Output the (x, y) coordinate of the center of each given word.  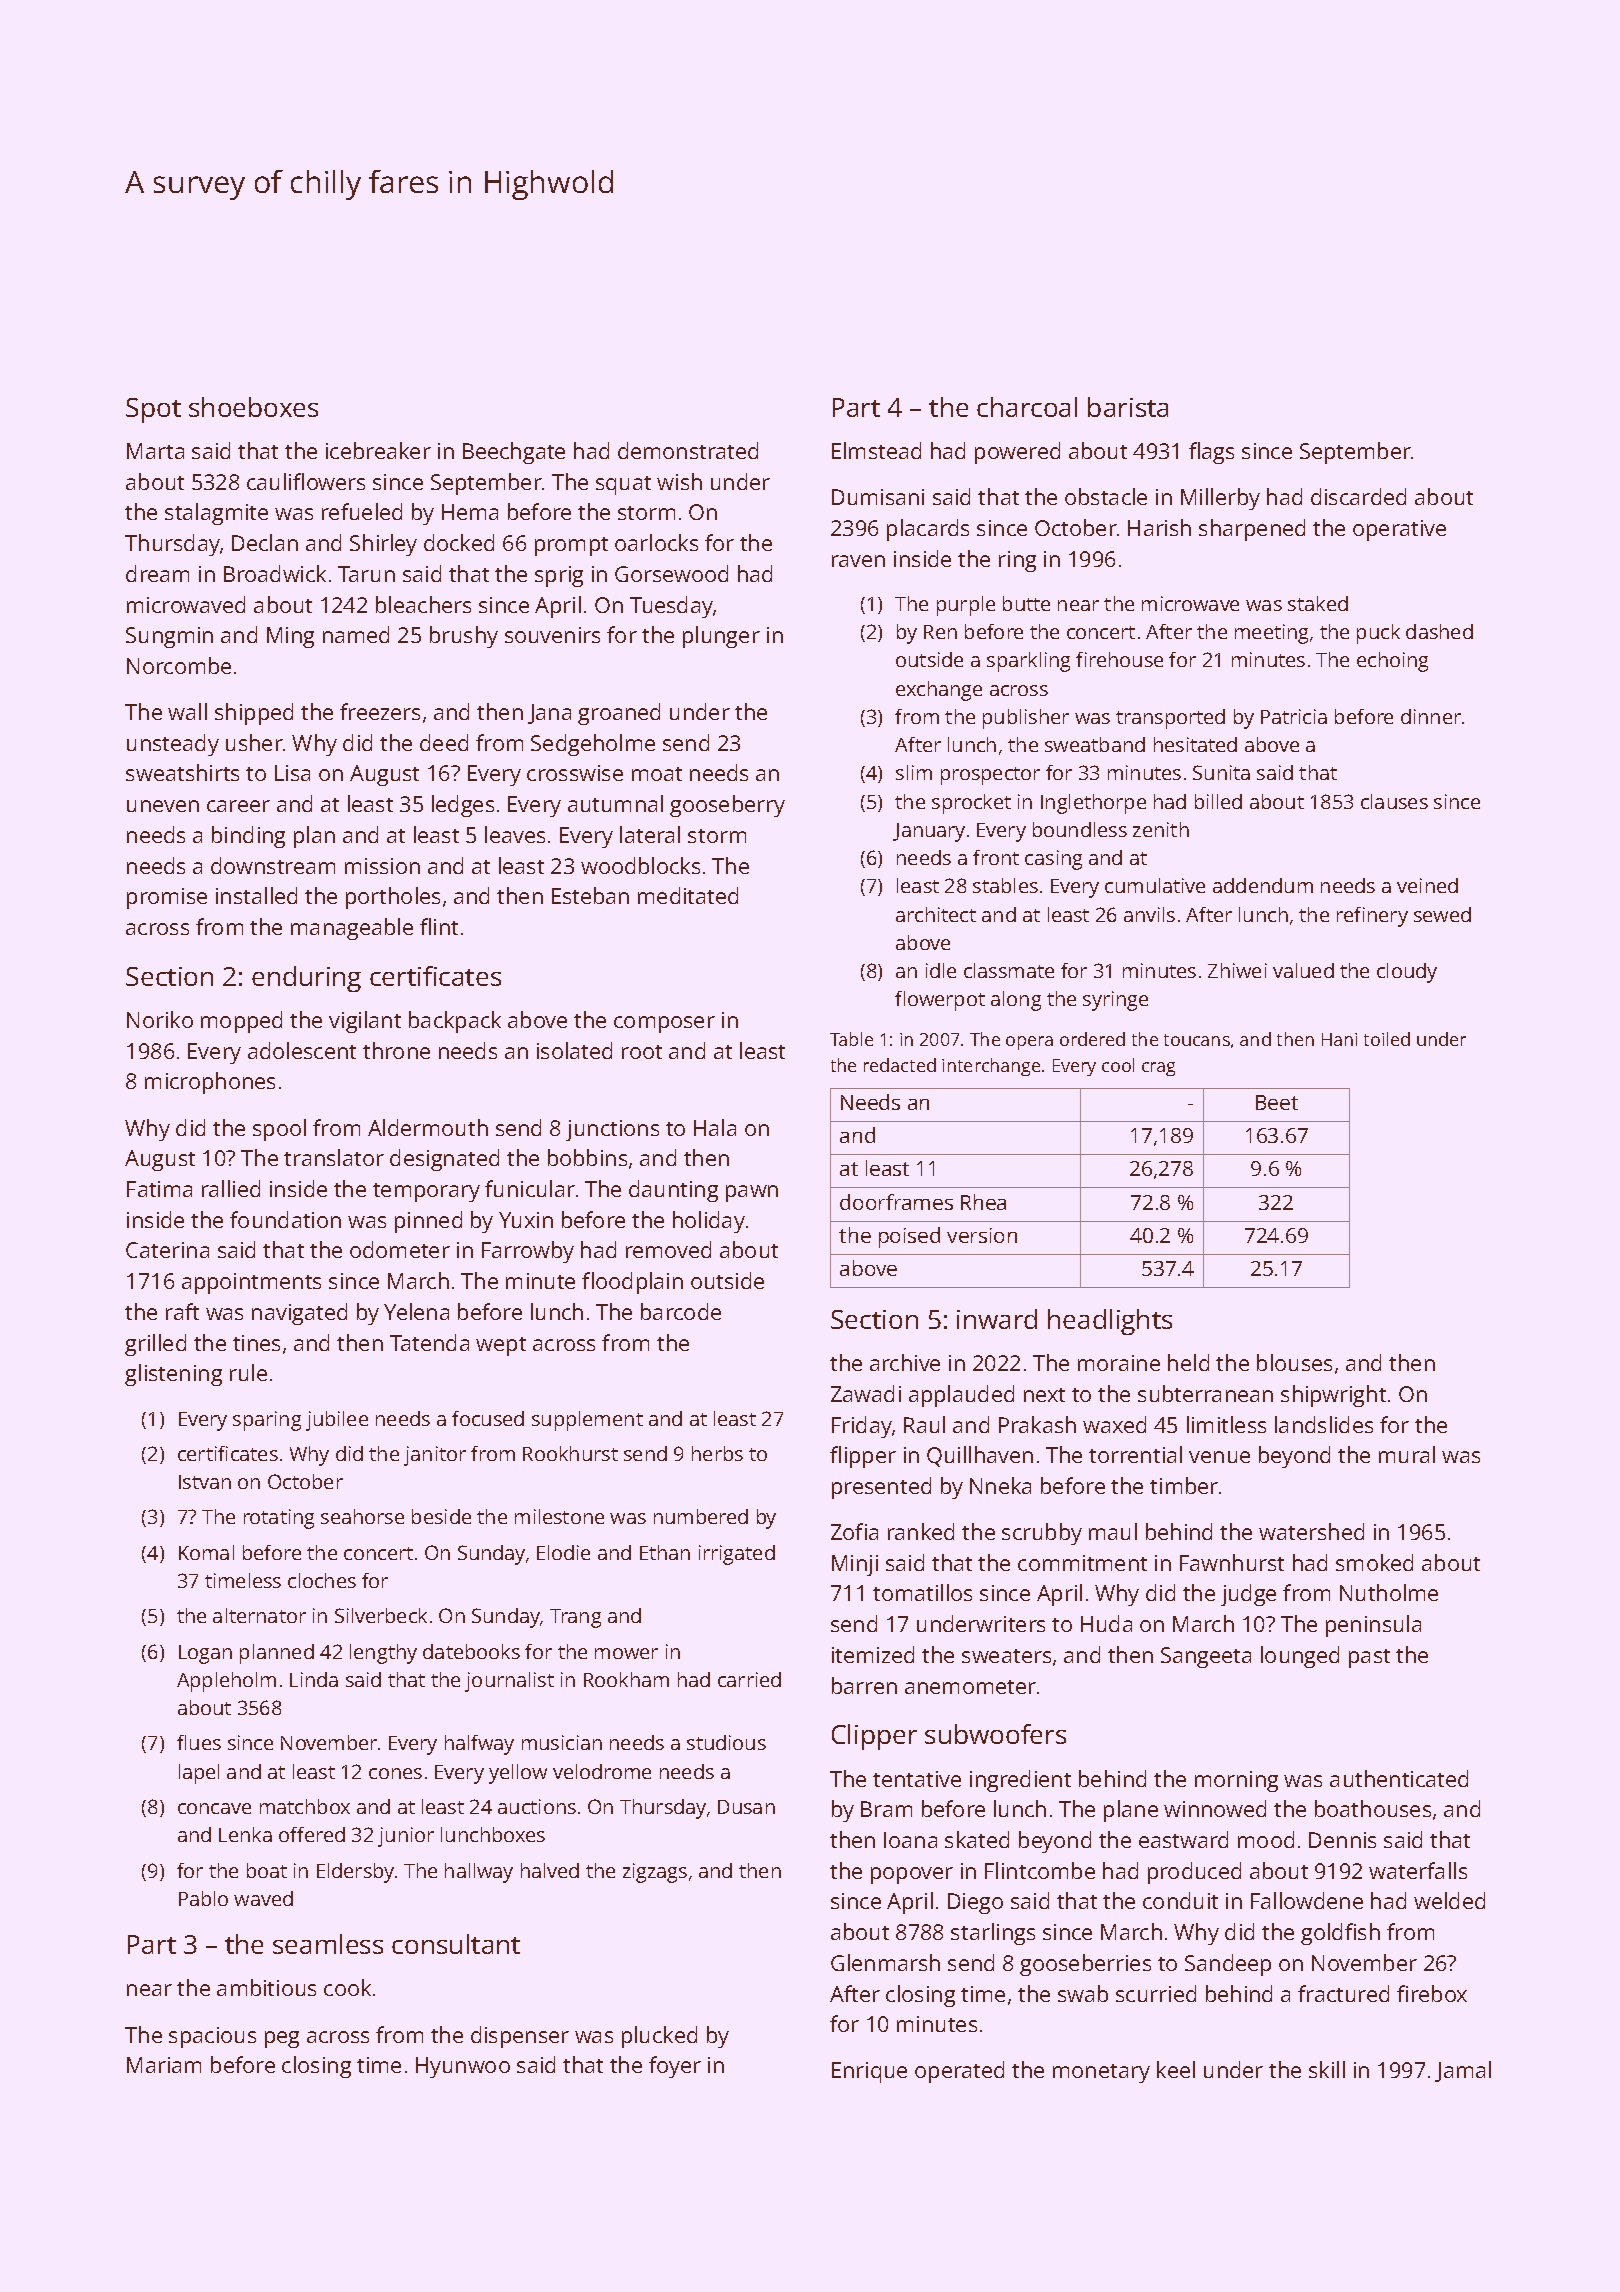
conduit (1180, 1900)
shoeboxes (253, 407)
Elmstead (876, 450)
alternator (259, 1615)
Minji (855, 1565)
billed (1218, 801)
